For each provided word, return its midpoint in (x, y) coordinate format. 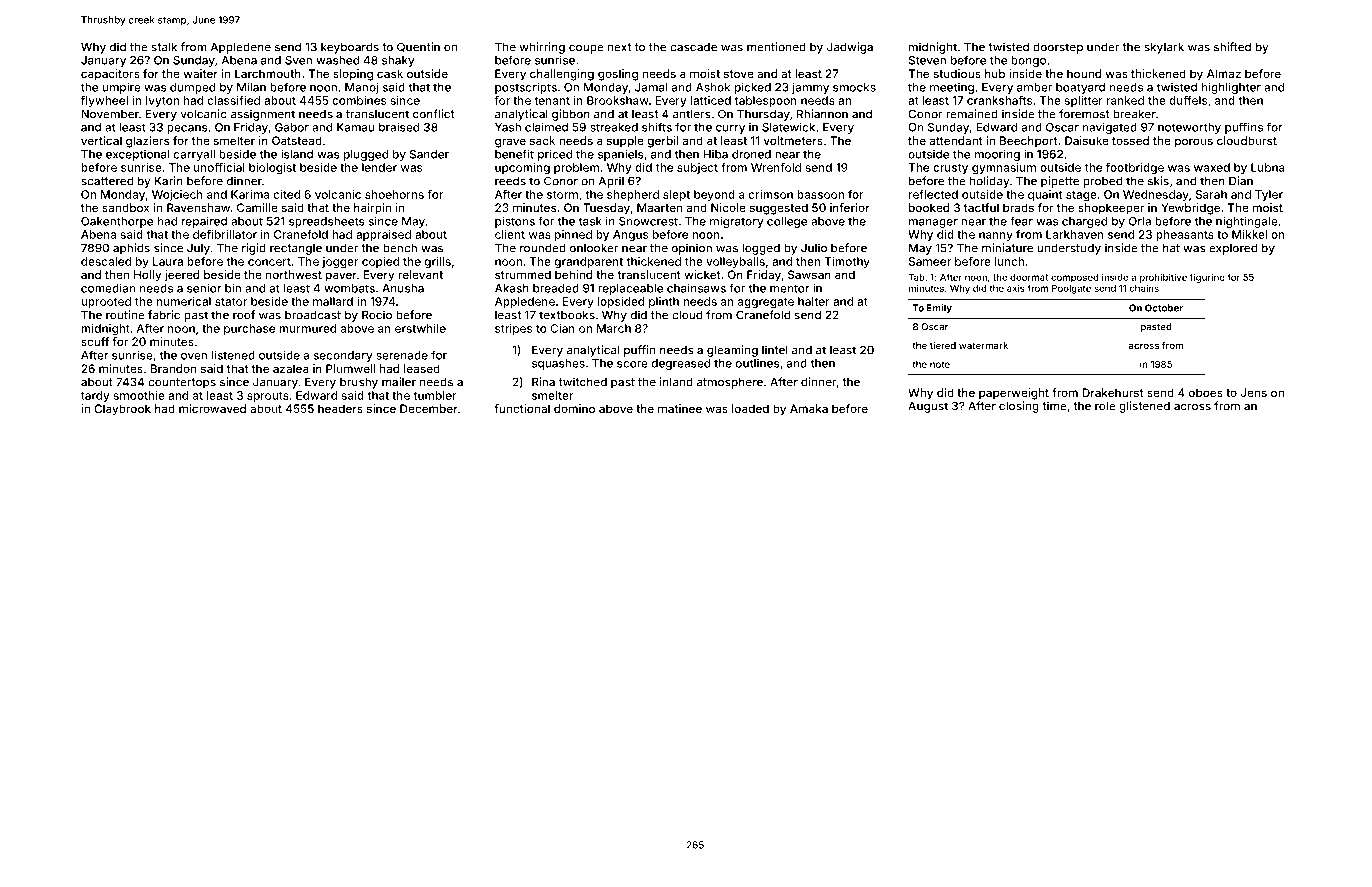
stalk (164, 47)
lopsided (621, 302)
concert (269, 262)
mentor (790, 288)
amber (1034, 87)
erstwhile (420, 328)
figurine (1207, 278)
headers (340, 408)
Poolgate (1071, 289)
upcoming (522, 169)
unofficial (219, 167)
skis (1158, 181)
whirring (542, 48)
